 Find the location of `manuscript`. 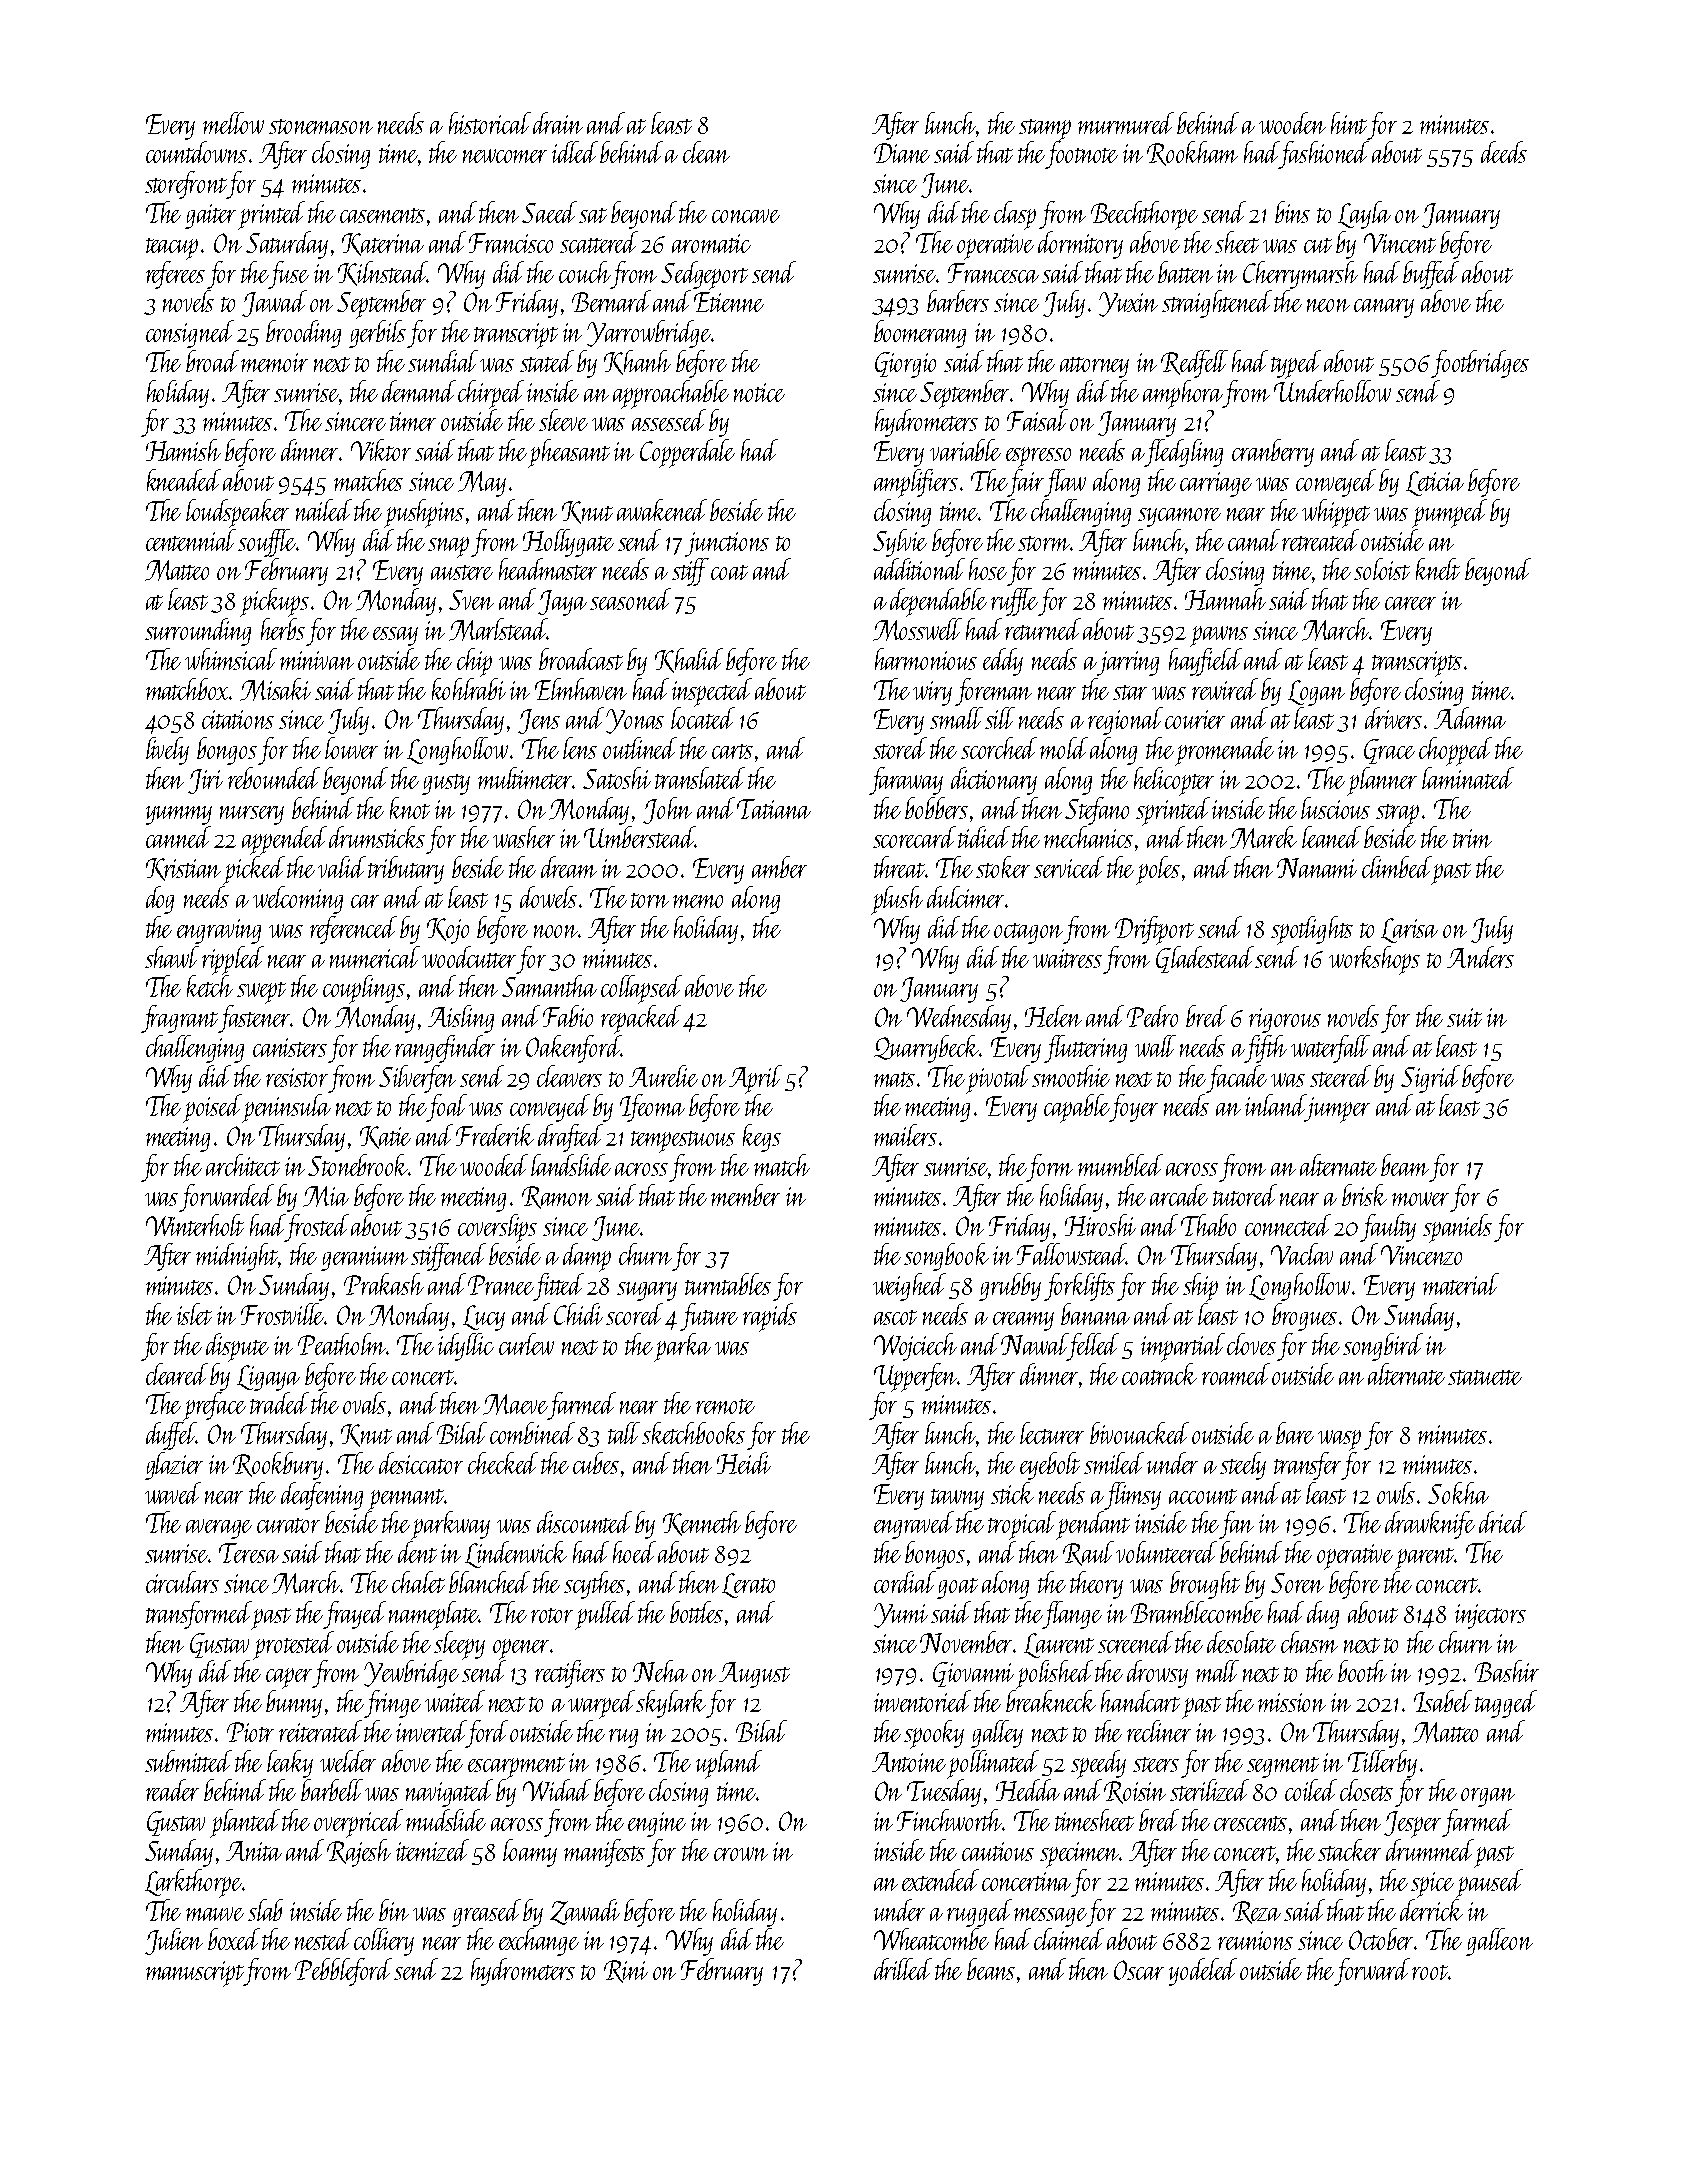

manuscript is located at coordinates (195, 1974).
